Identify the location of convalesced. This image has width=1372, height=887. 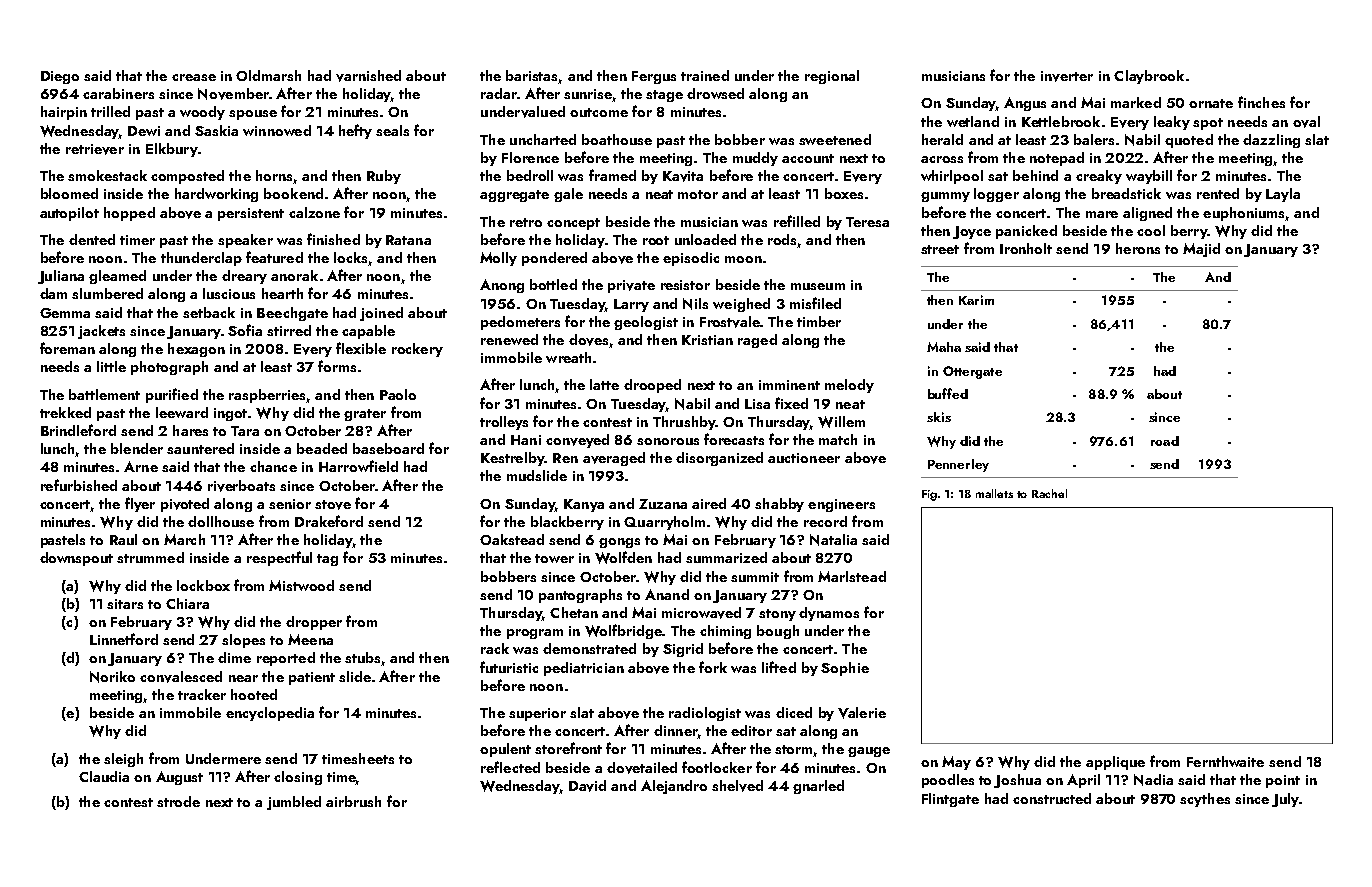
(181, 677).
